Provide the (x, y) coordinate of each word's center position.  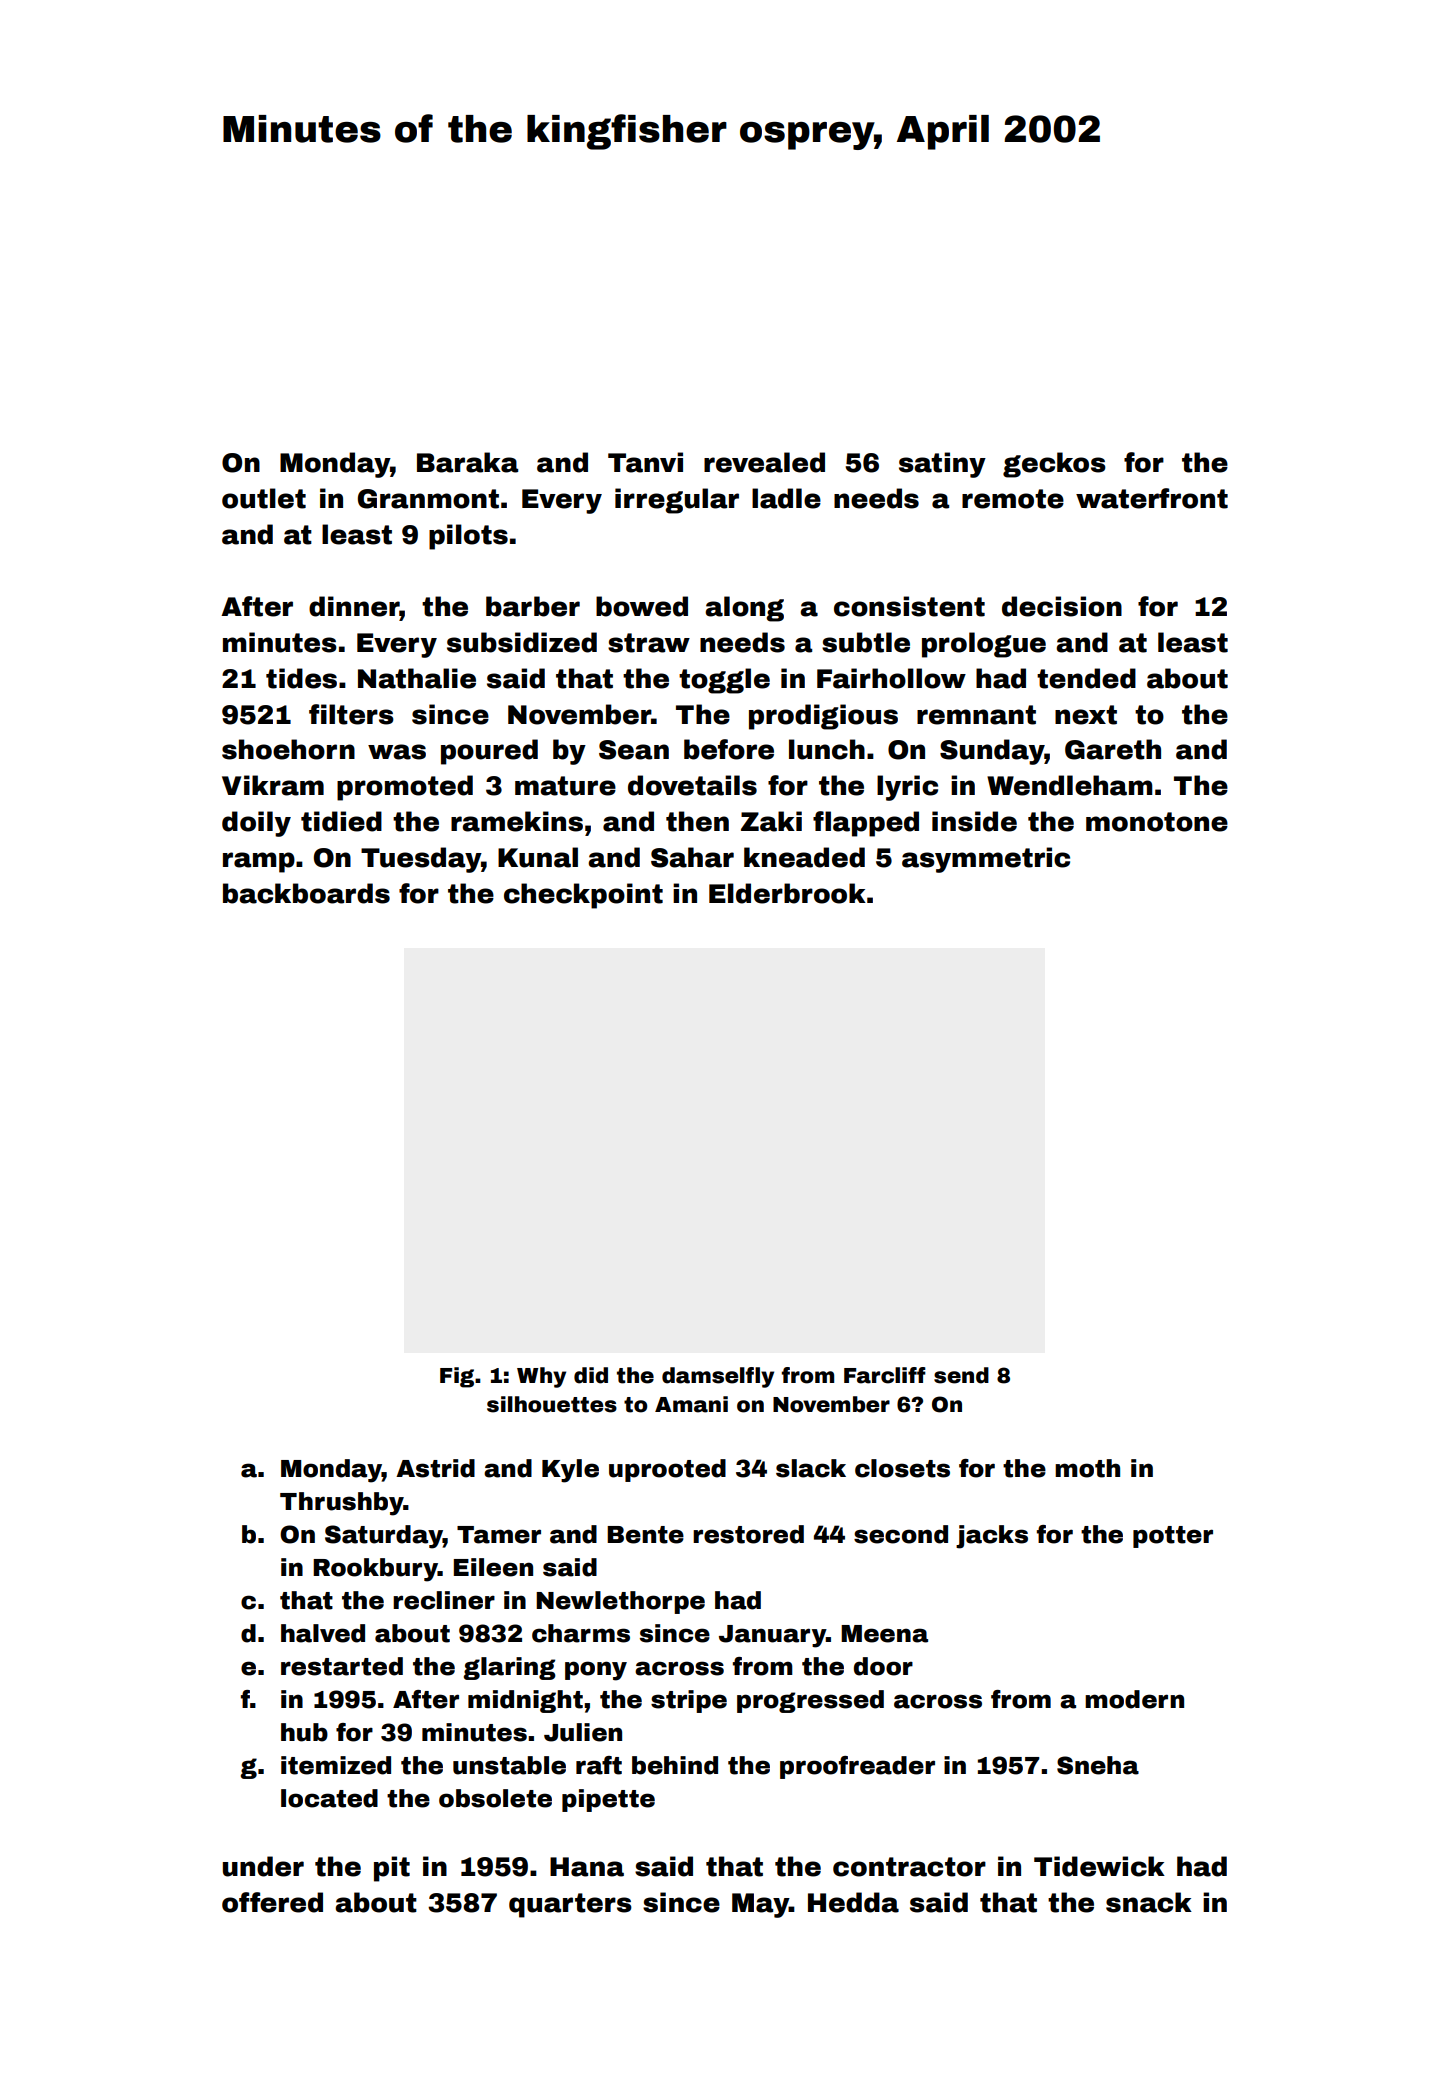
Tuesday (421, 860)
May (760, 1905)
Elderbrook (787, 893)
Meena (884, 1634)
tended (1086, 678)
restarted (342, 1666)
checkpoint (583, 896)
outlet (264, 498)
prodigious (823, 717)
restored (748, 1534)
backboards (306, 893)
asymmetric (986, 860)
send (961, 1375)
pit (392, 1869)
